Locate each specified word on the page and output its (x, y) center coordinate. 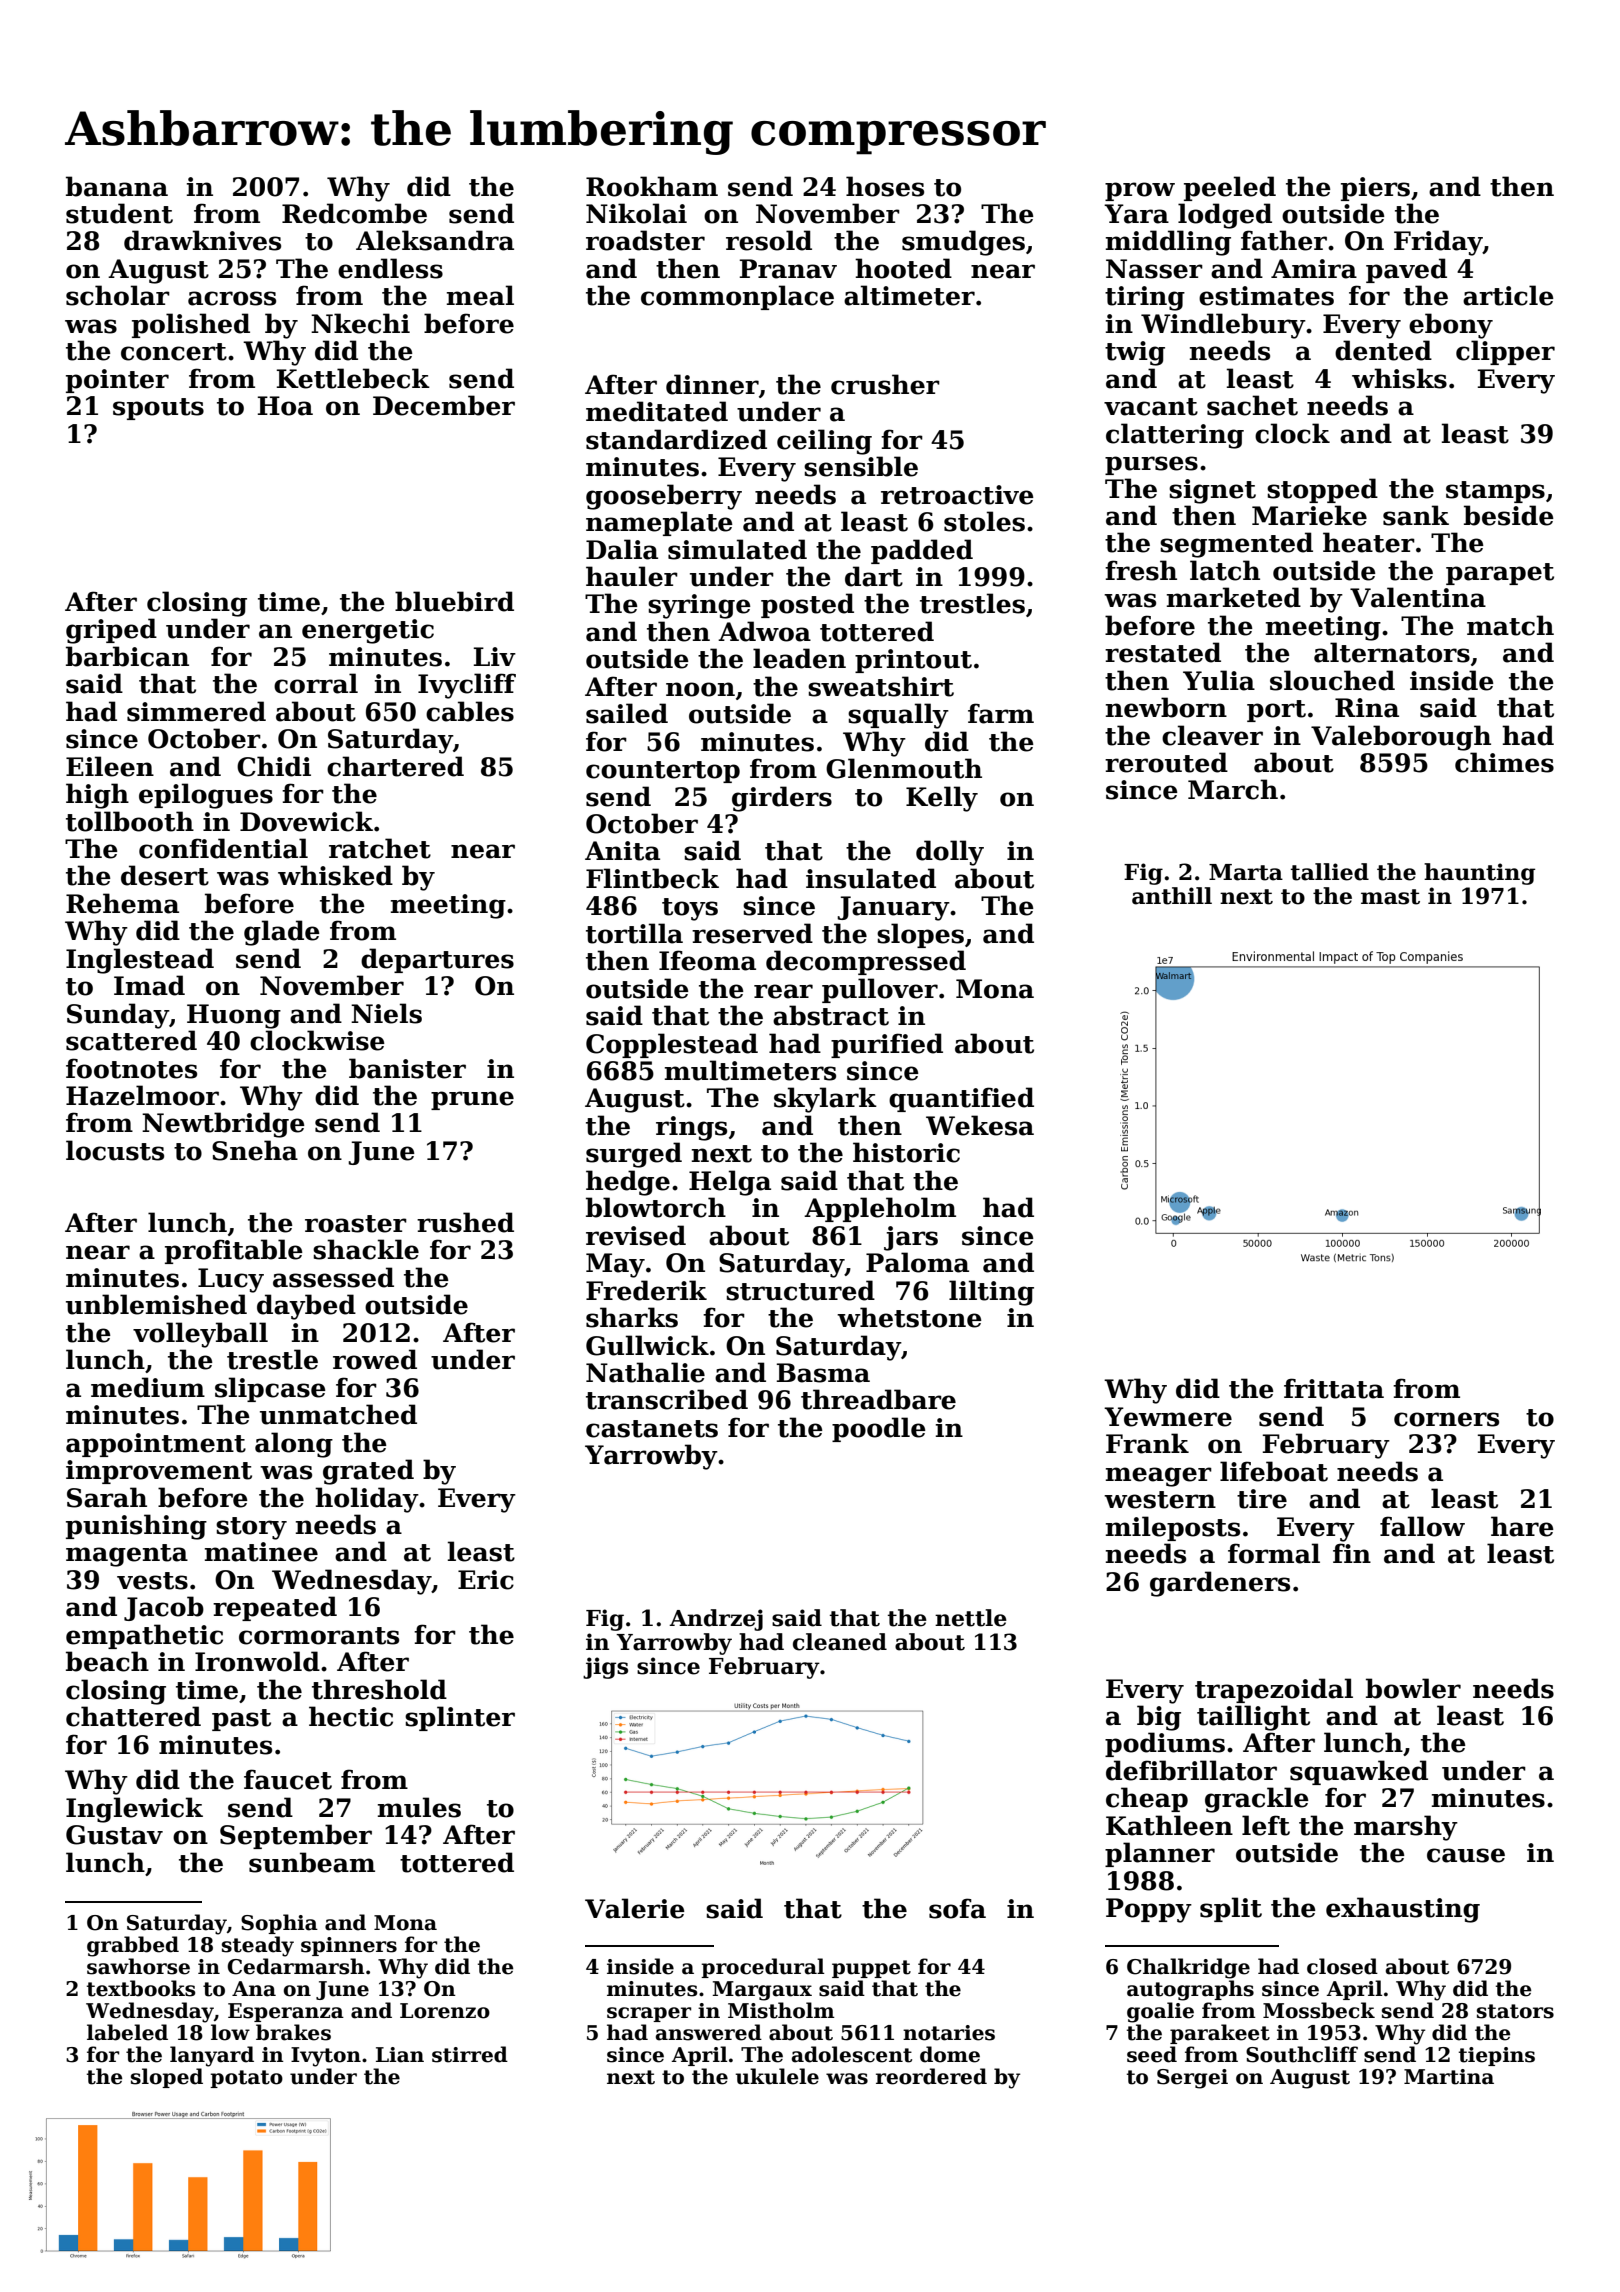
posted (807, 605)
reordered (931, 2076)
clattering (1175, 436)
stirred (470, 2054)
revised (636, 1235)
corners (1446, 1419)
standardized (676, 439)
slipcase (270, 1389)
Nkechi (360, 323)
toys (690, 909)
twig (1135, 353)
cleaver (1212, 735)
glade (282, 933)
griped (111, 631)
